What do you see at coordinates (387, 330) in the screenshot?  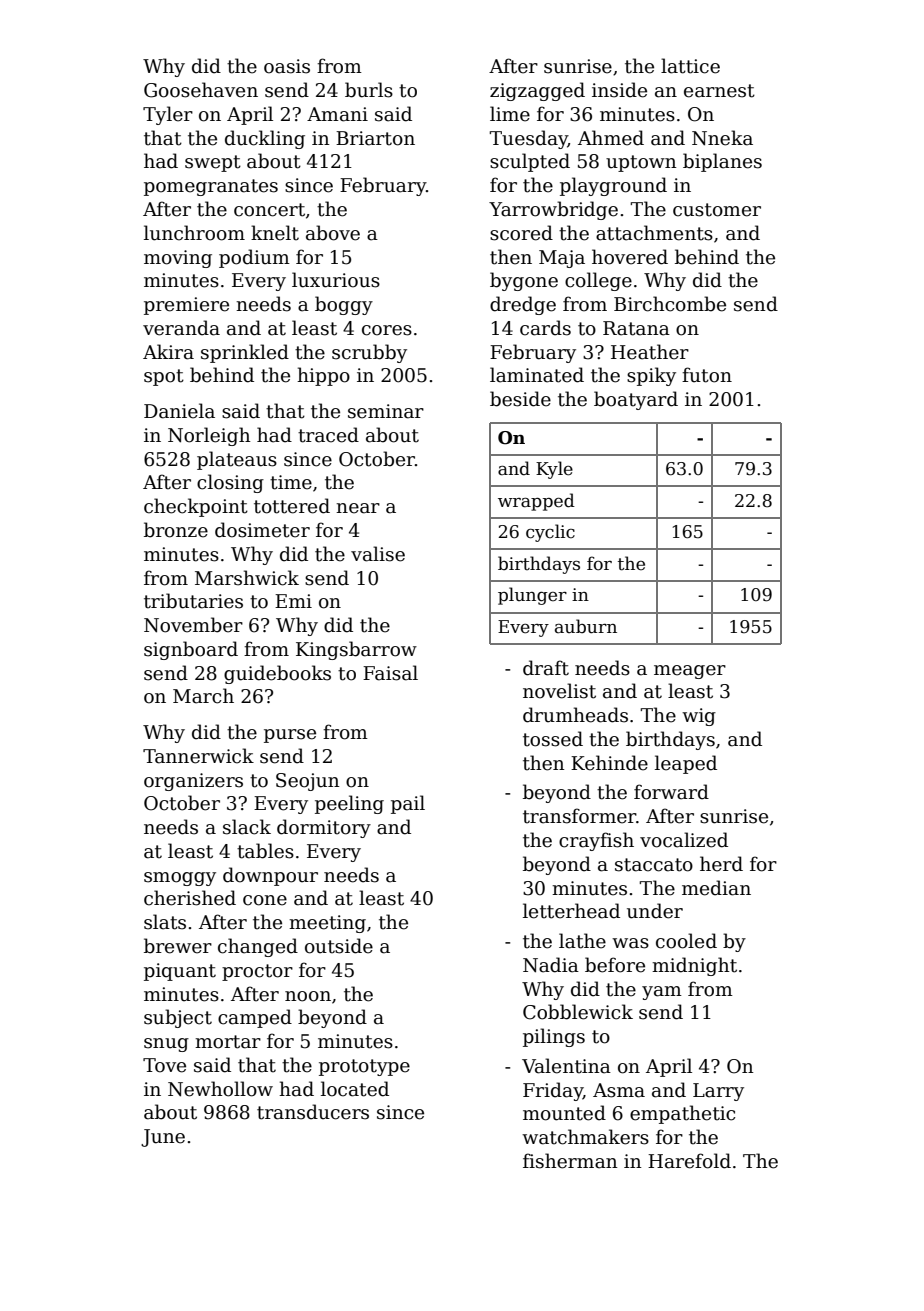 I see `cores` at bounding box center [387, 330].
